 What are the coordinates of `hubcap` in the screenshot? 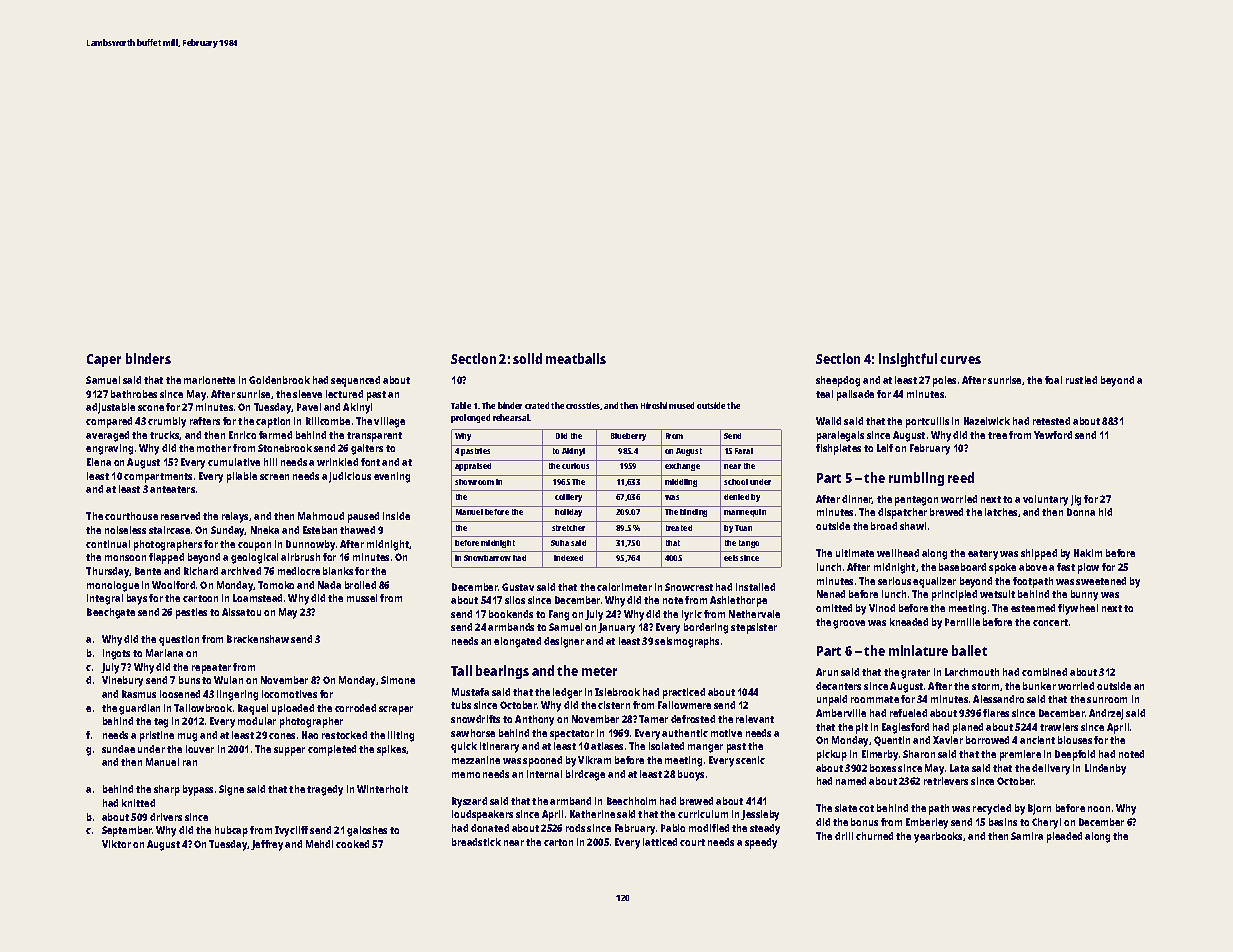 It's located at (231, 831).
